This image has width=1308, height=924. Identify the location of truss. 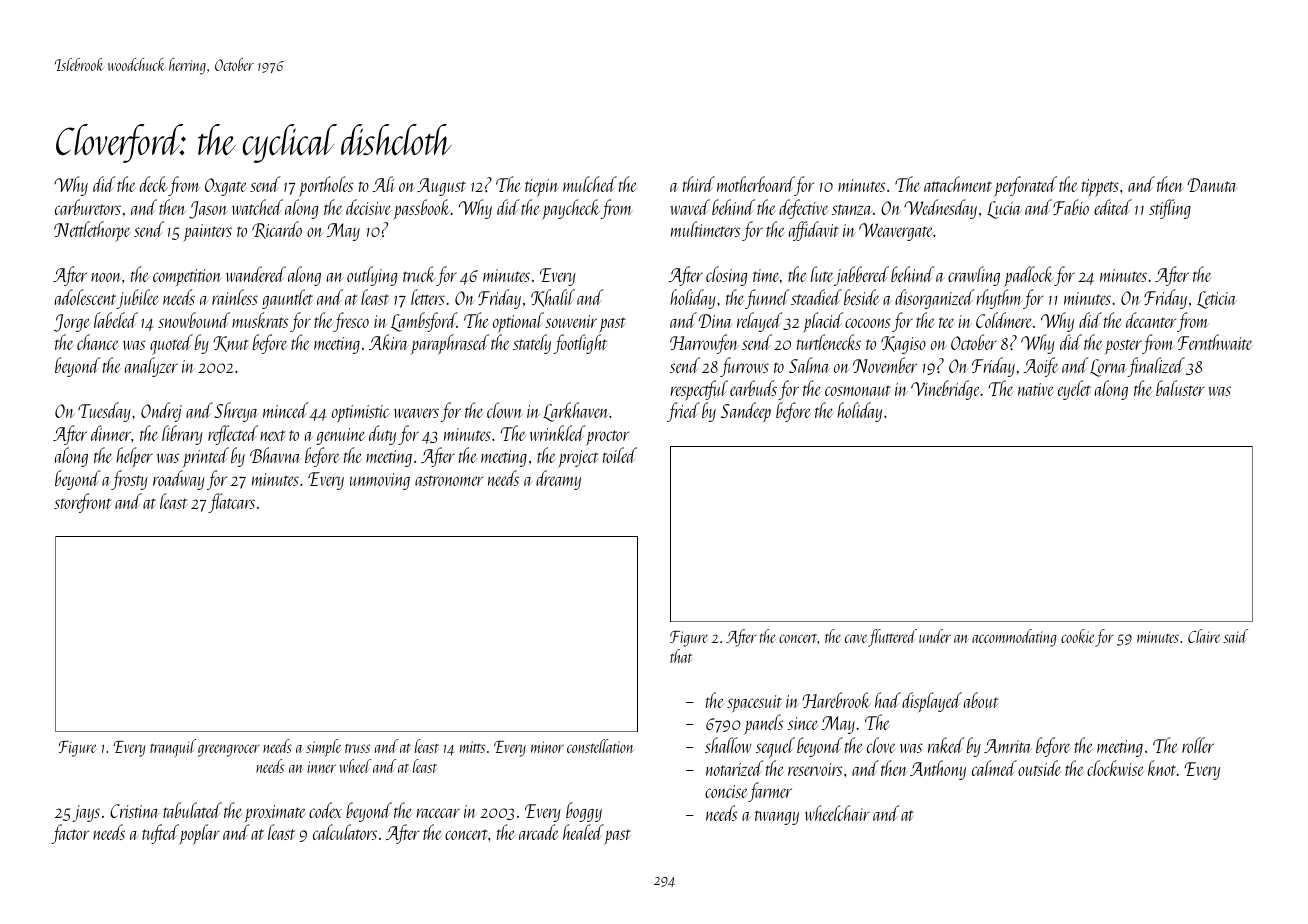
(357, 748).
